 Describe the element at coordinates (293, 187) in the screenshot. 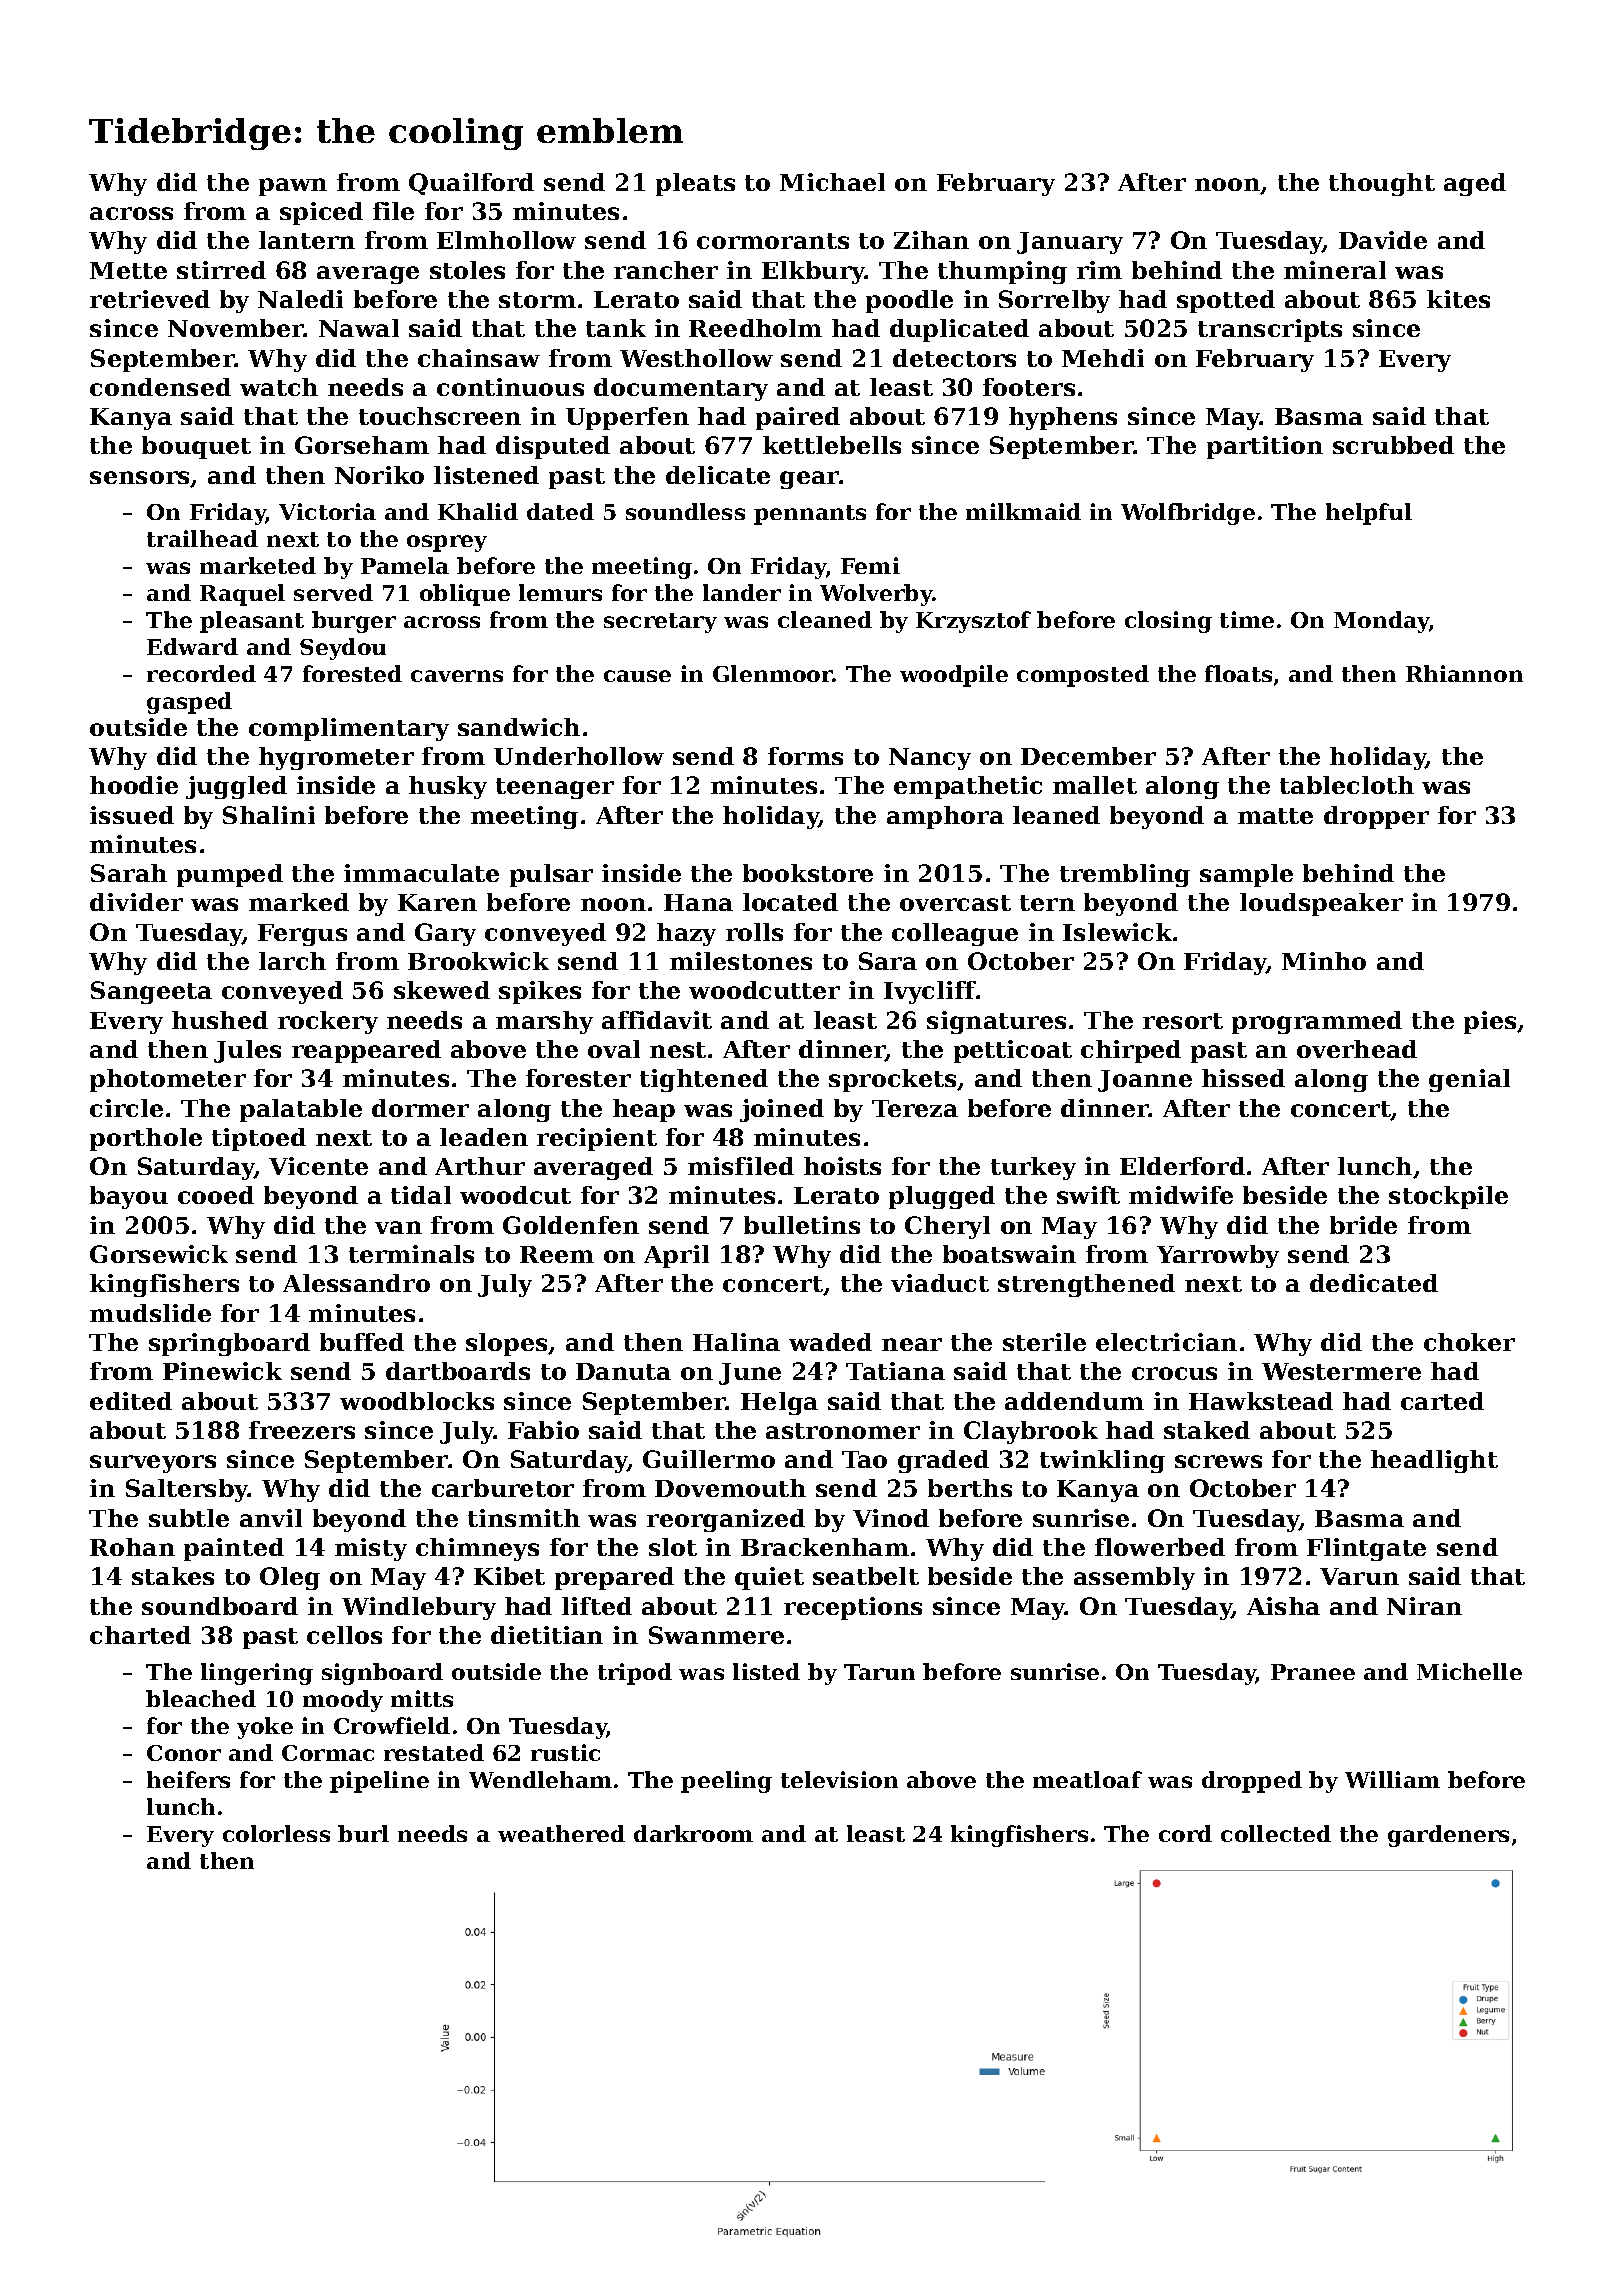

I see `pawn` at that location.
